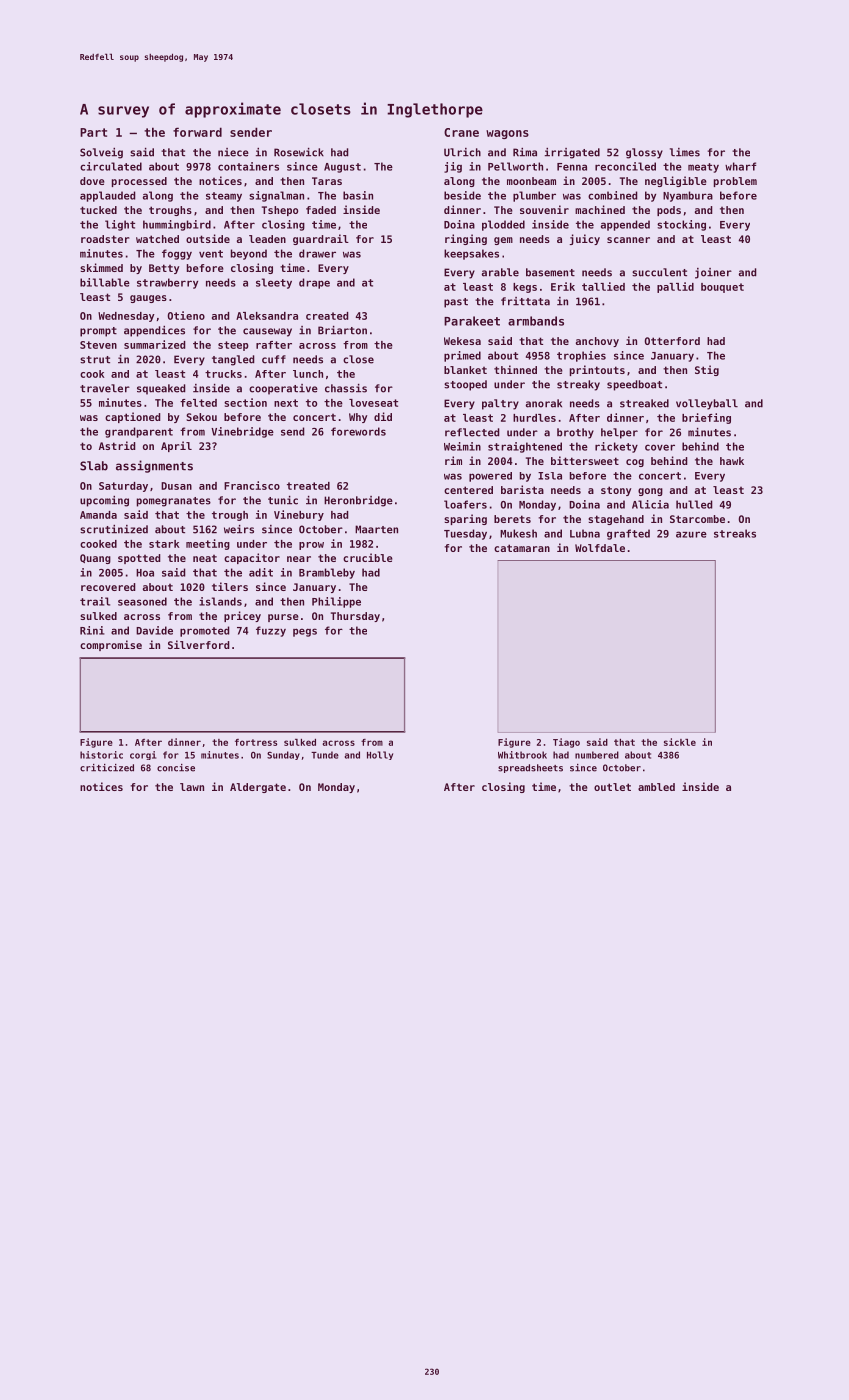 This image has width=849, height=1400. Describe the element at coordinates (503, 225) in the image. I see `plodded` at that location.
